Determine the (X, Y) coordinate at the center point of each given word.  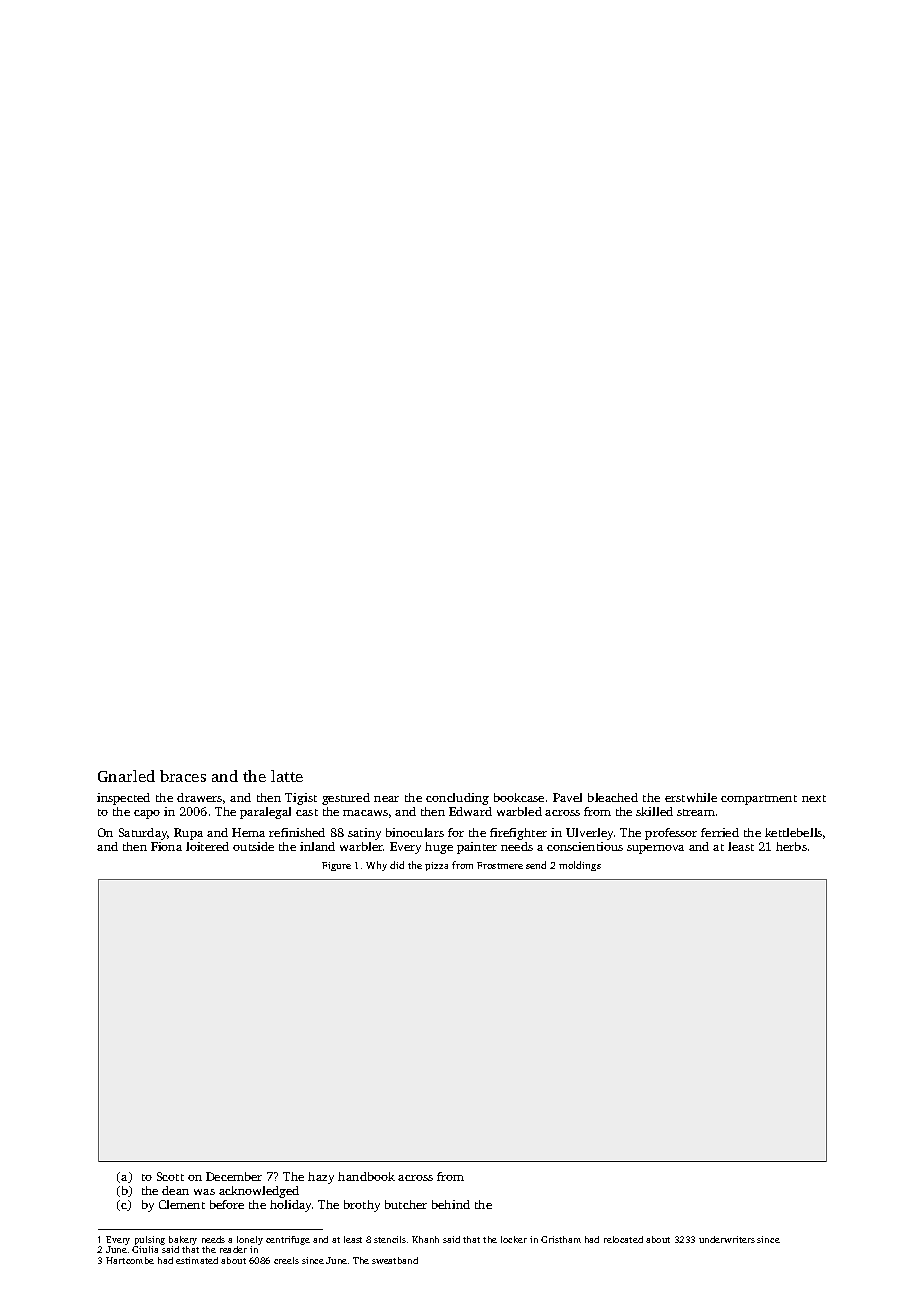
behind (451, 1204)
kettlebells (793, 832)
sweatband (395, 1260)
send (536, 865)
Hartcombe (130, 1260)
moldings (580, 866)
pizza (436, 866)
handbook (366, 1176)
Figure (336, 866)
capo (147, 814)
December (234, 1176)
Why (376, 866)
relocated (623, 1239)
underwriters (727, 1239)
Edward (470, 811)
